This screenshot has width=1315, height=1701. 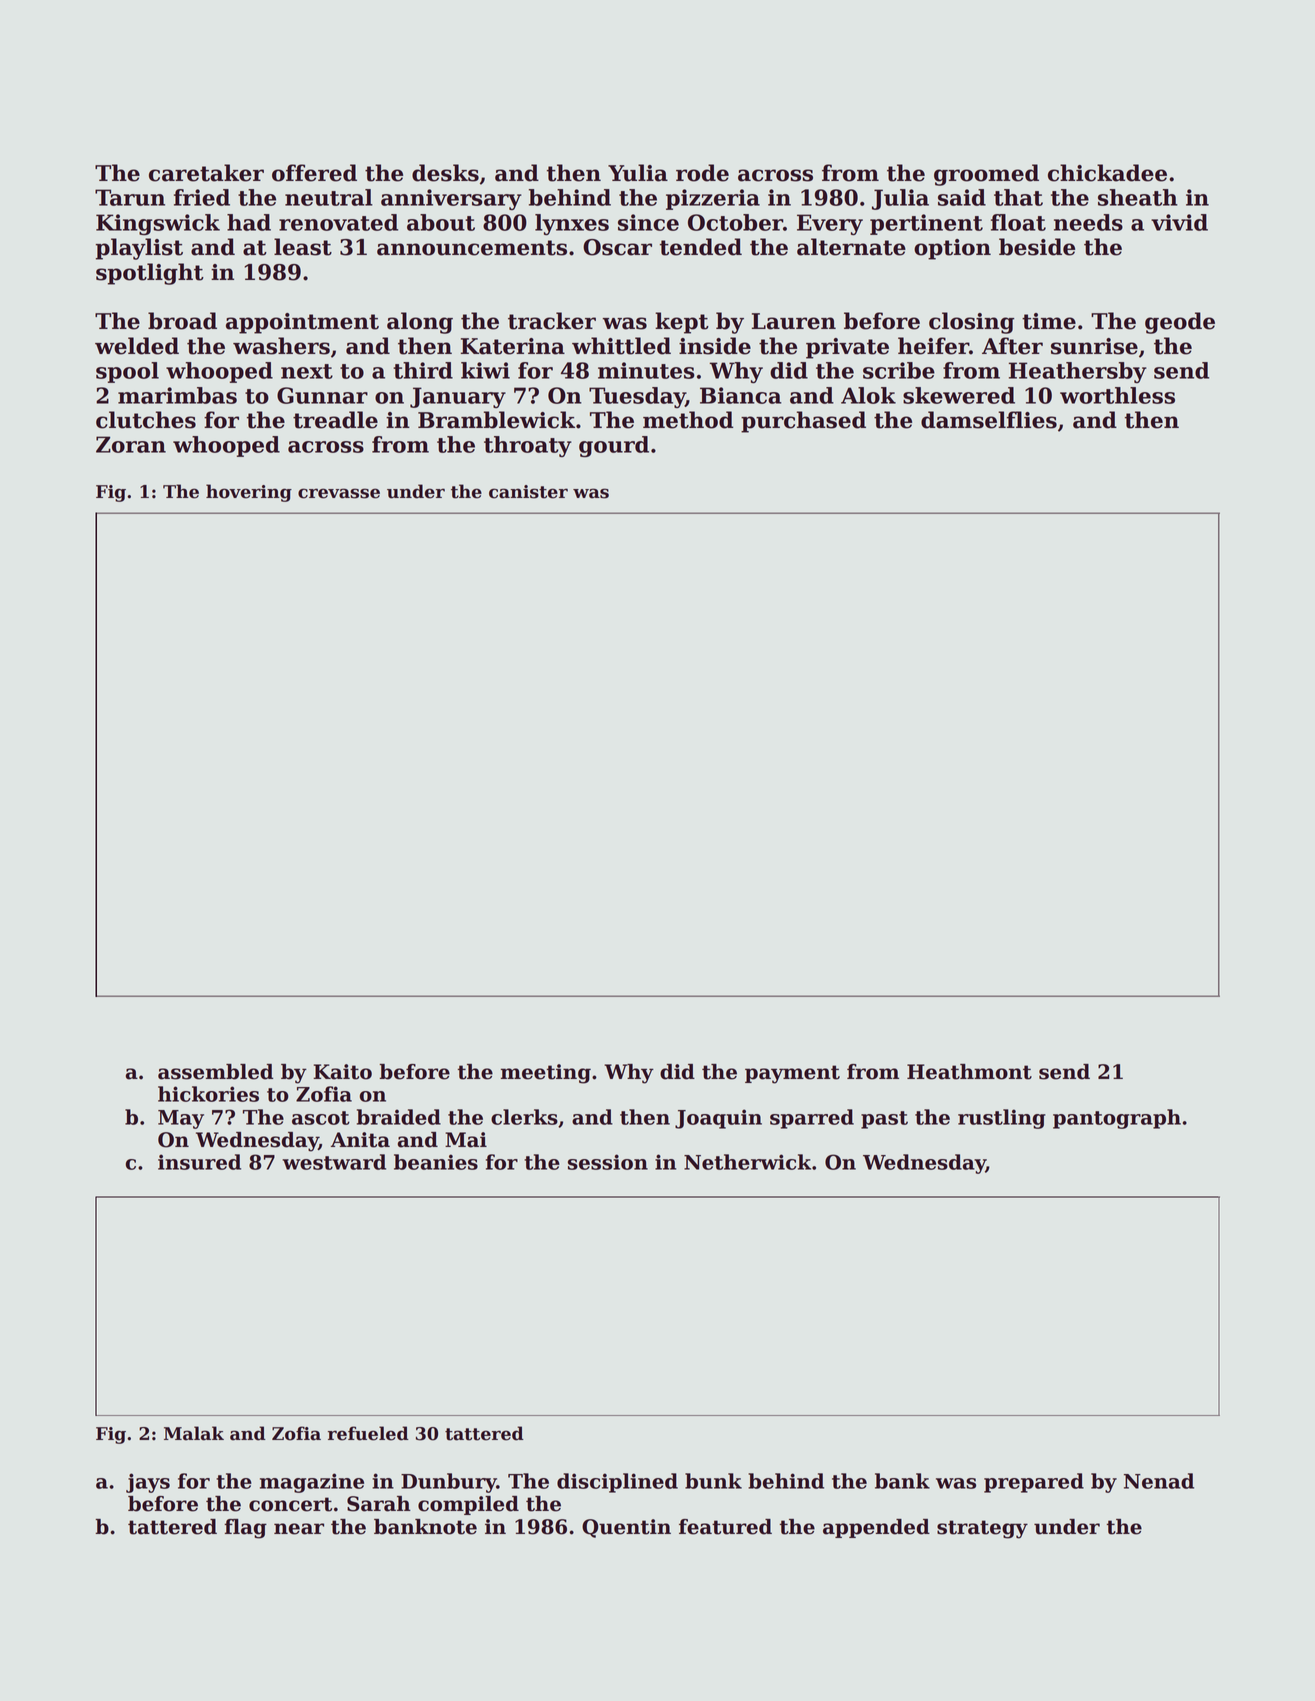 I want to click on heifer, so click(x=933, y=346).
